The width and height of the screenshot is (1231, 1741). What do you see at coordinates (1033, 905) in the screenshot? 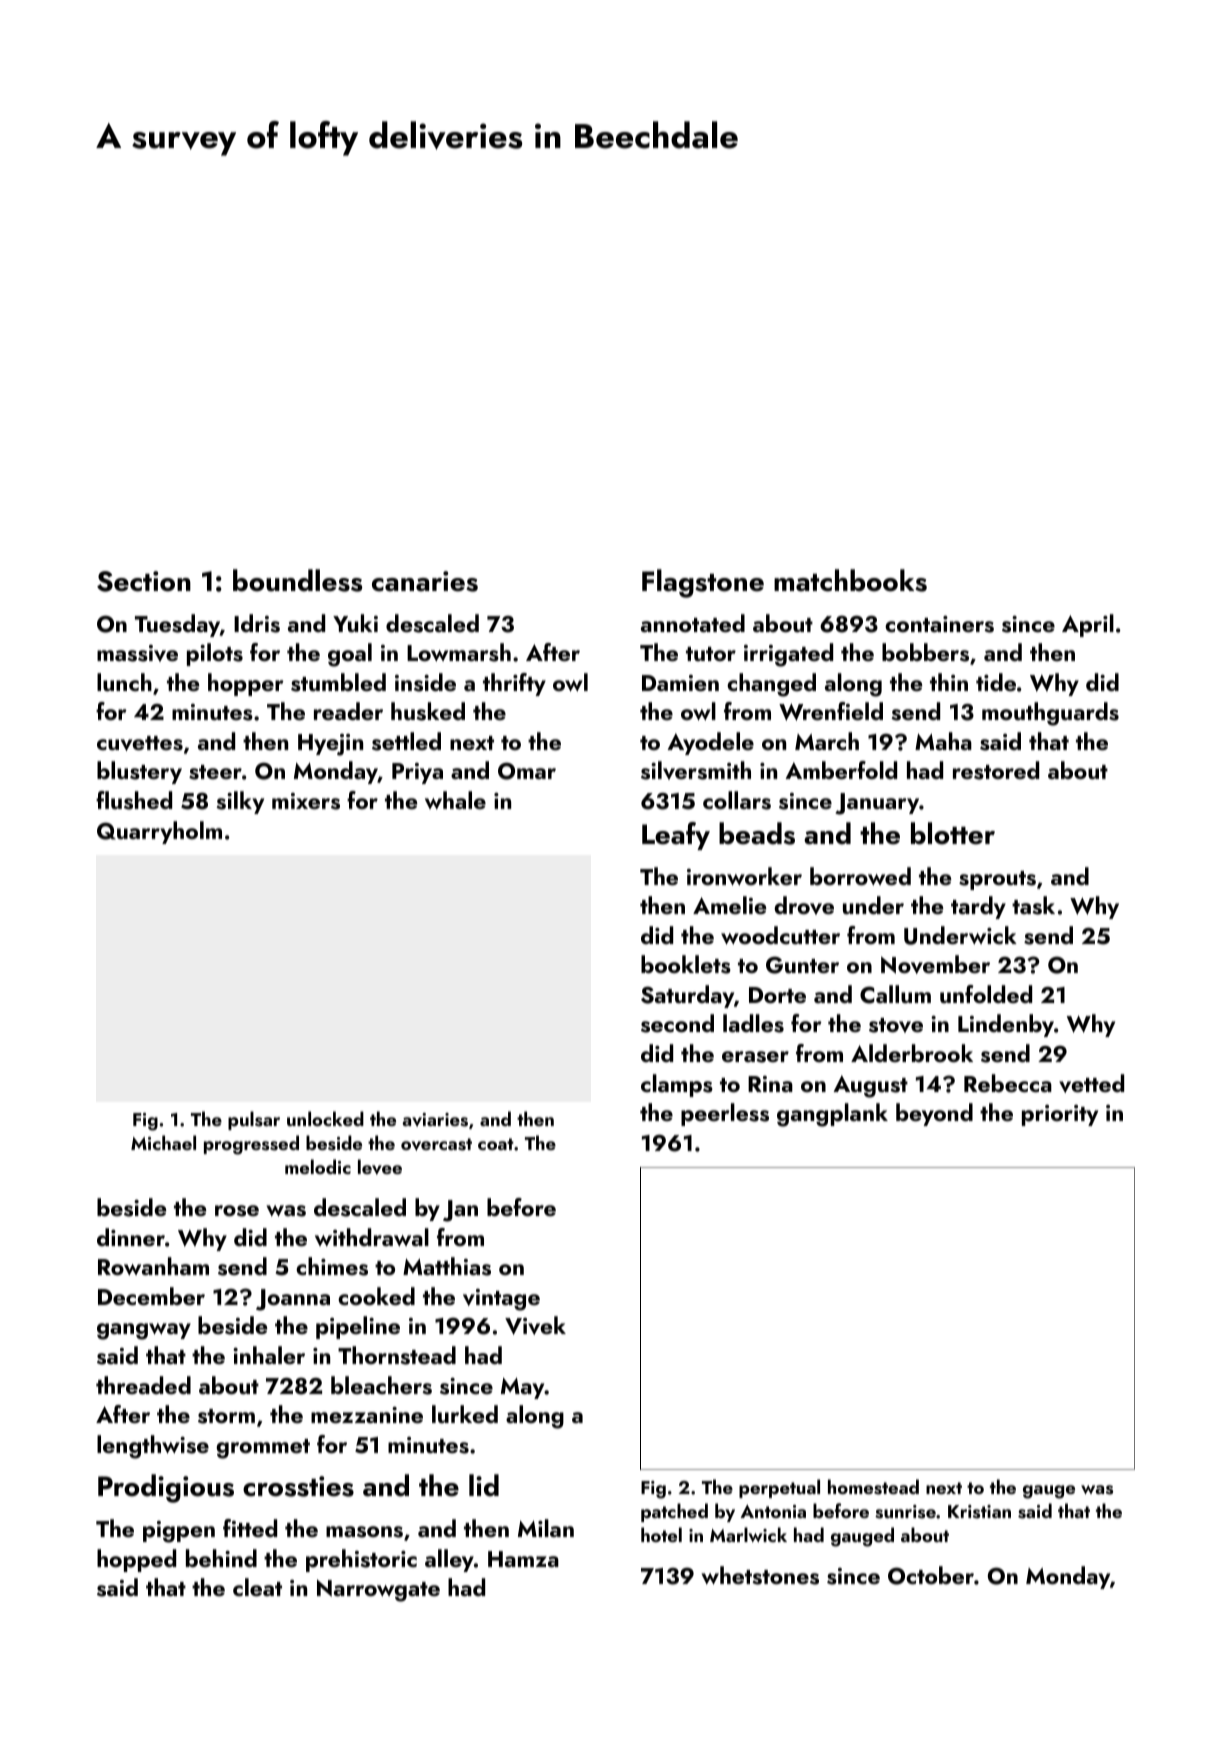
I see `task` at bounding box center [1033, 905].
